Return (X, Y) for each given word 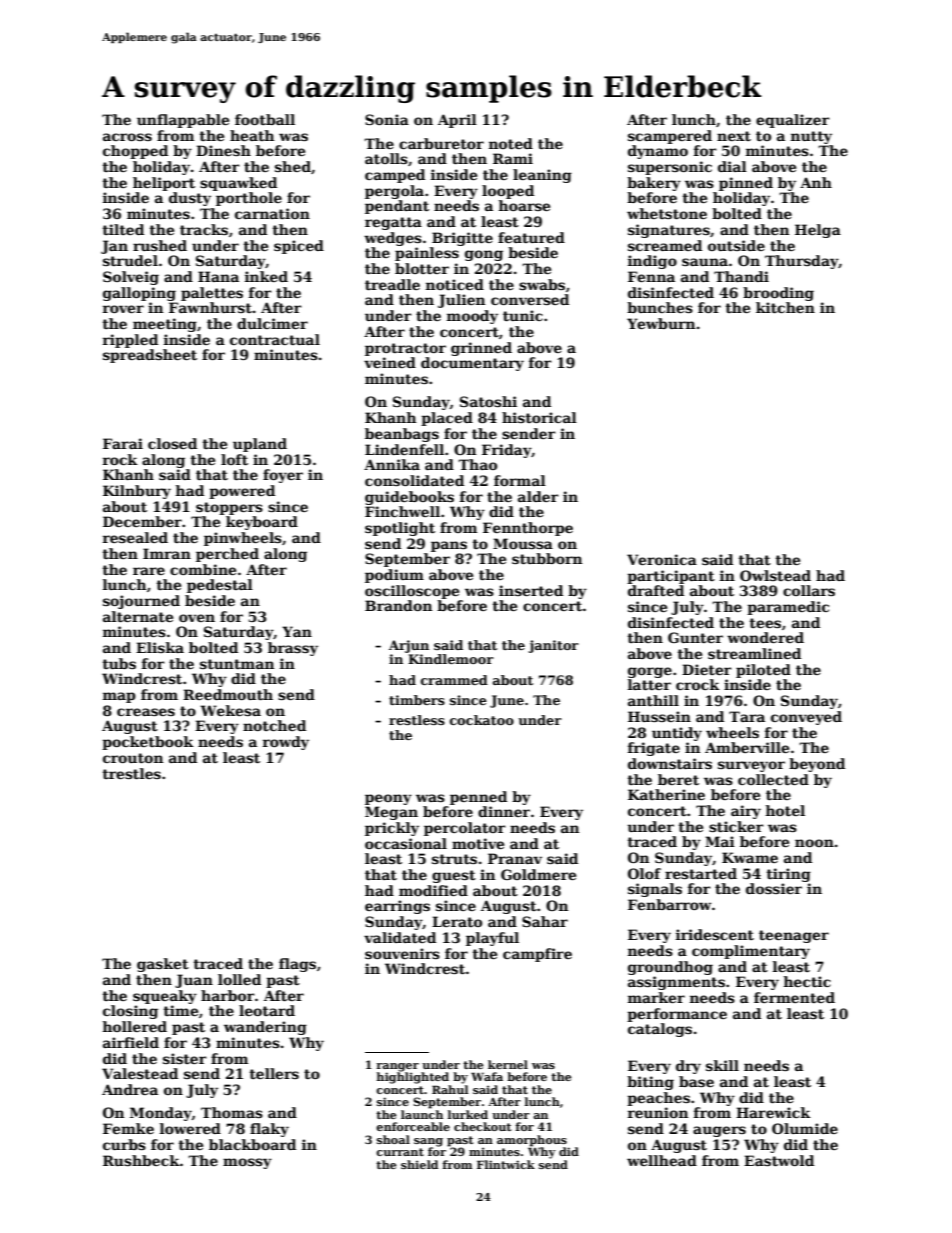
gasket (163, 965)
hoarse (524, 205)
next (734, 136)
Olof (644, 873)
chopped (135, 152)
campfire (537, 955)
